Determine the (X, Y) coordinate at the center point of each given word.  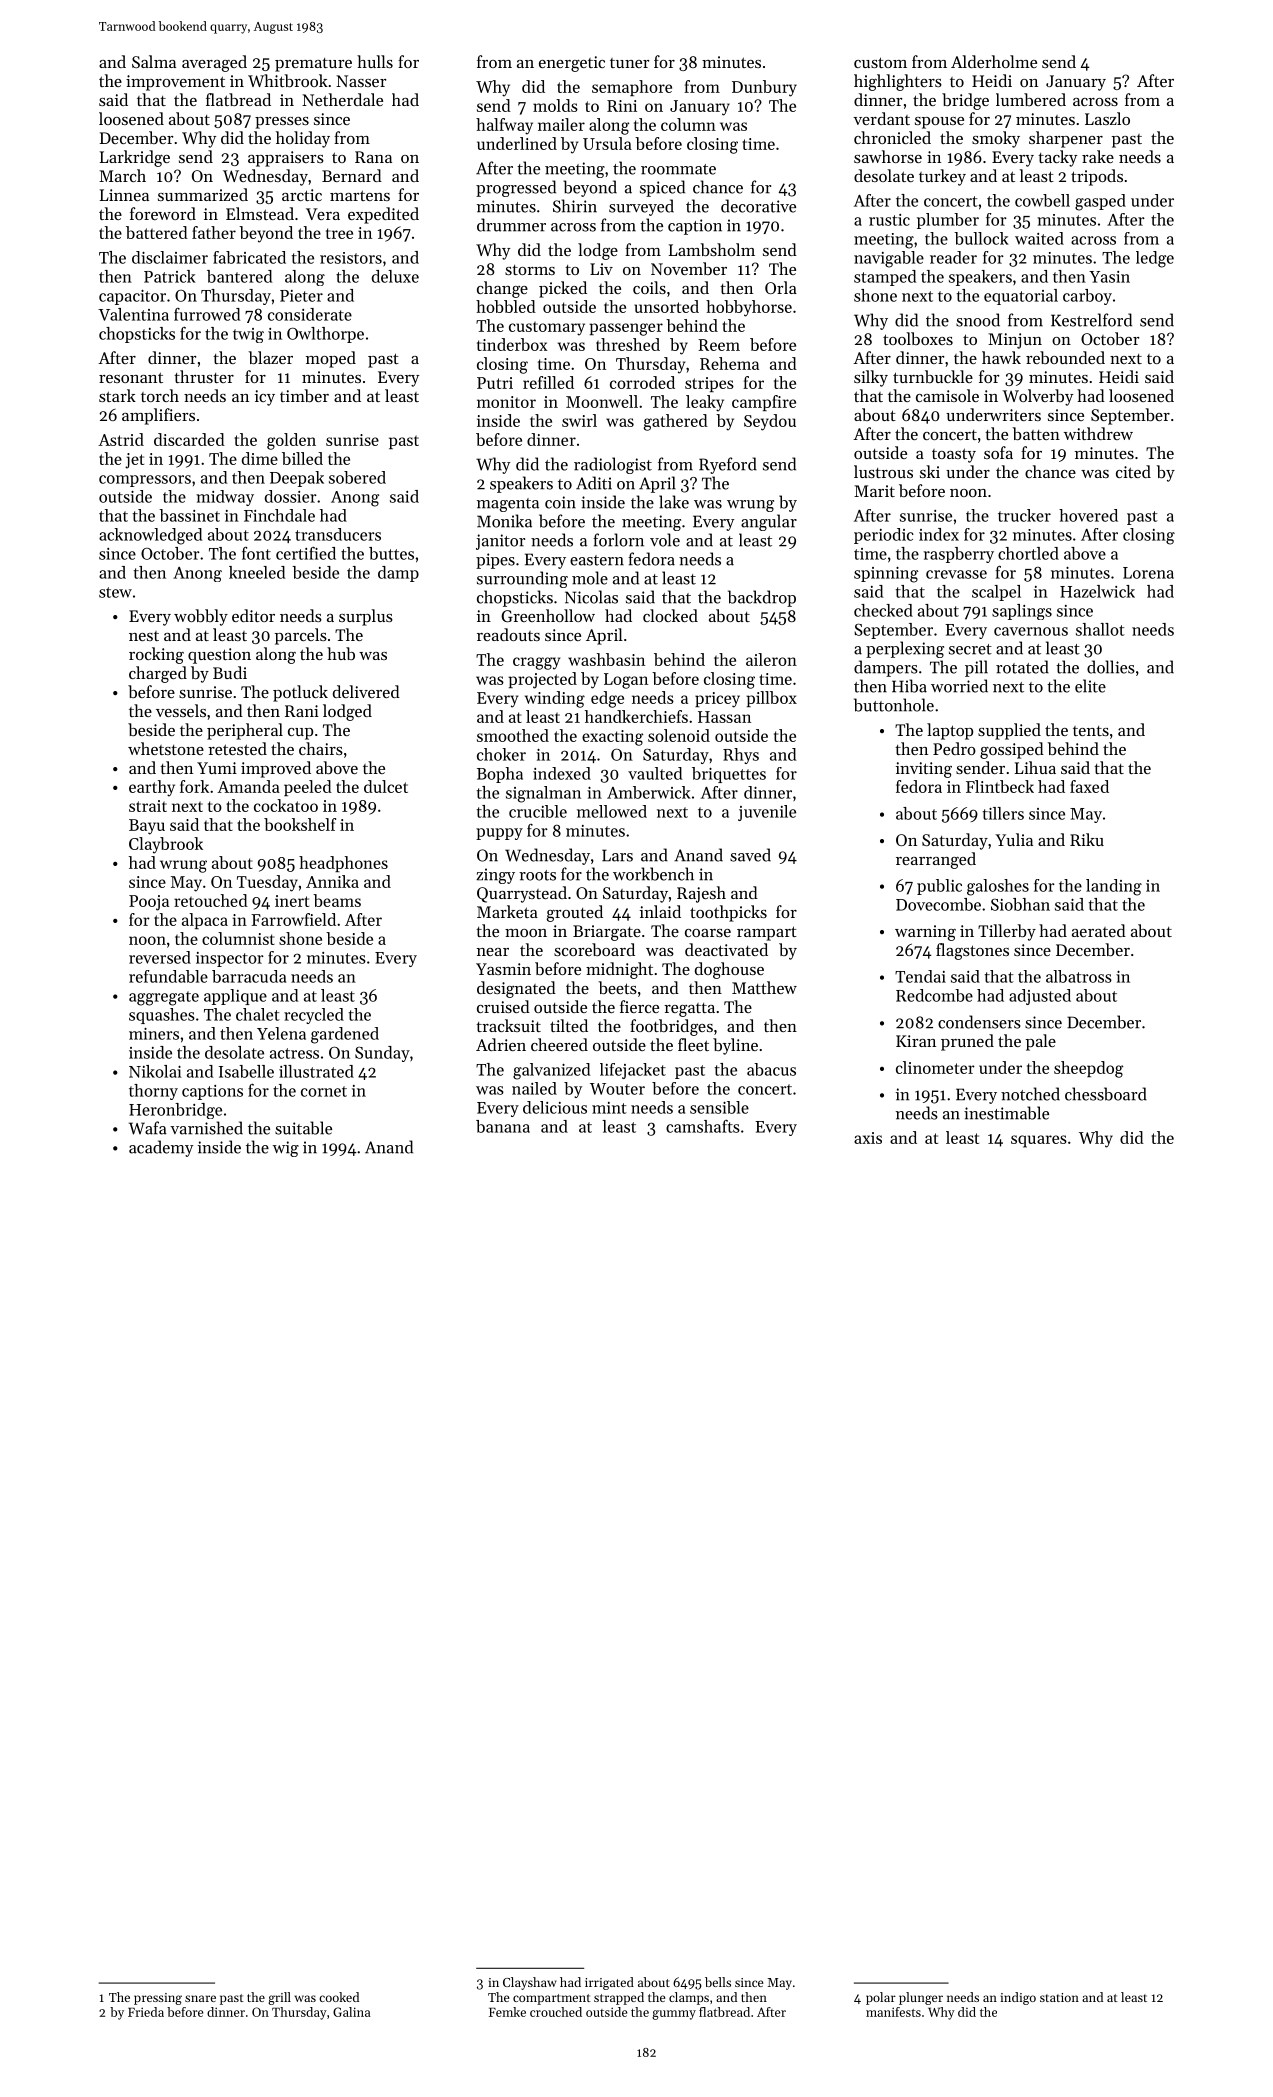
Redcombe (934, 995)
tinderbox (512, 344)
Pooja (149, 903)
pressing (158, 1999)
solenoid (679, 735)
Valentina (133, 314)
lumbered (1031, 99)
